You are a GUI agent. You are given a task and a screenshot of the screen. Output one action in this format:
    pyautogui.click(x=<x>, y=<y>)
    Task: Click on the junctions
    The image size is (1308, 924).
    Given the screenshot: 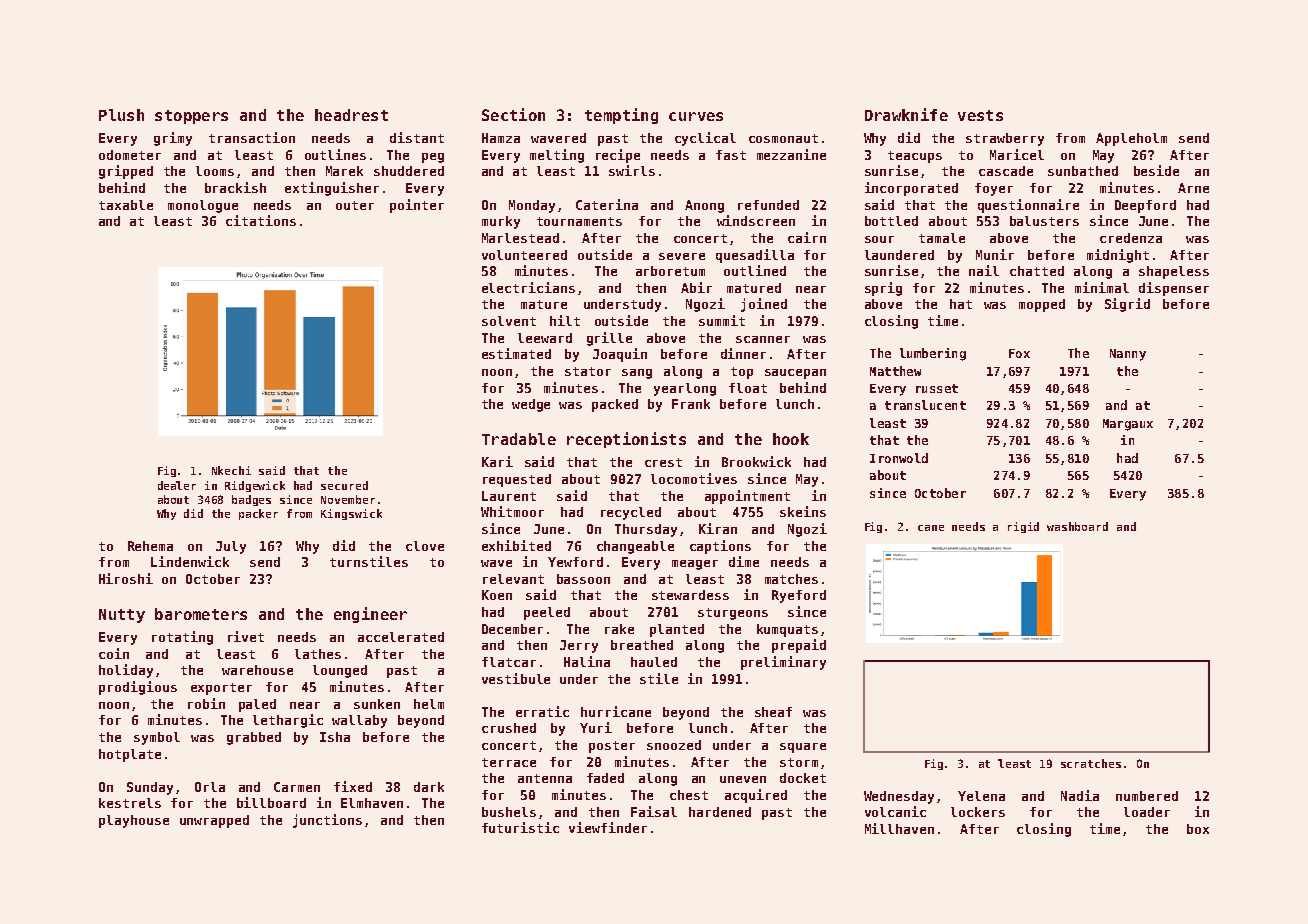 What is the action you would take?
    pyautogui.click(x=327, y=821)
